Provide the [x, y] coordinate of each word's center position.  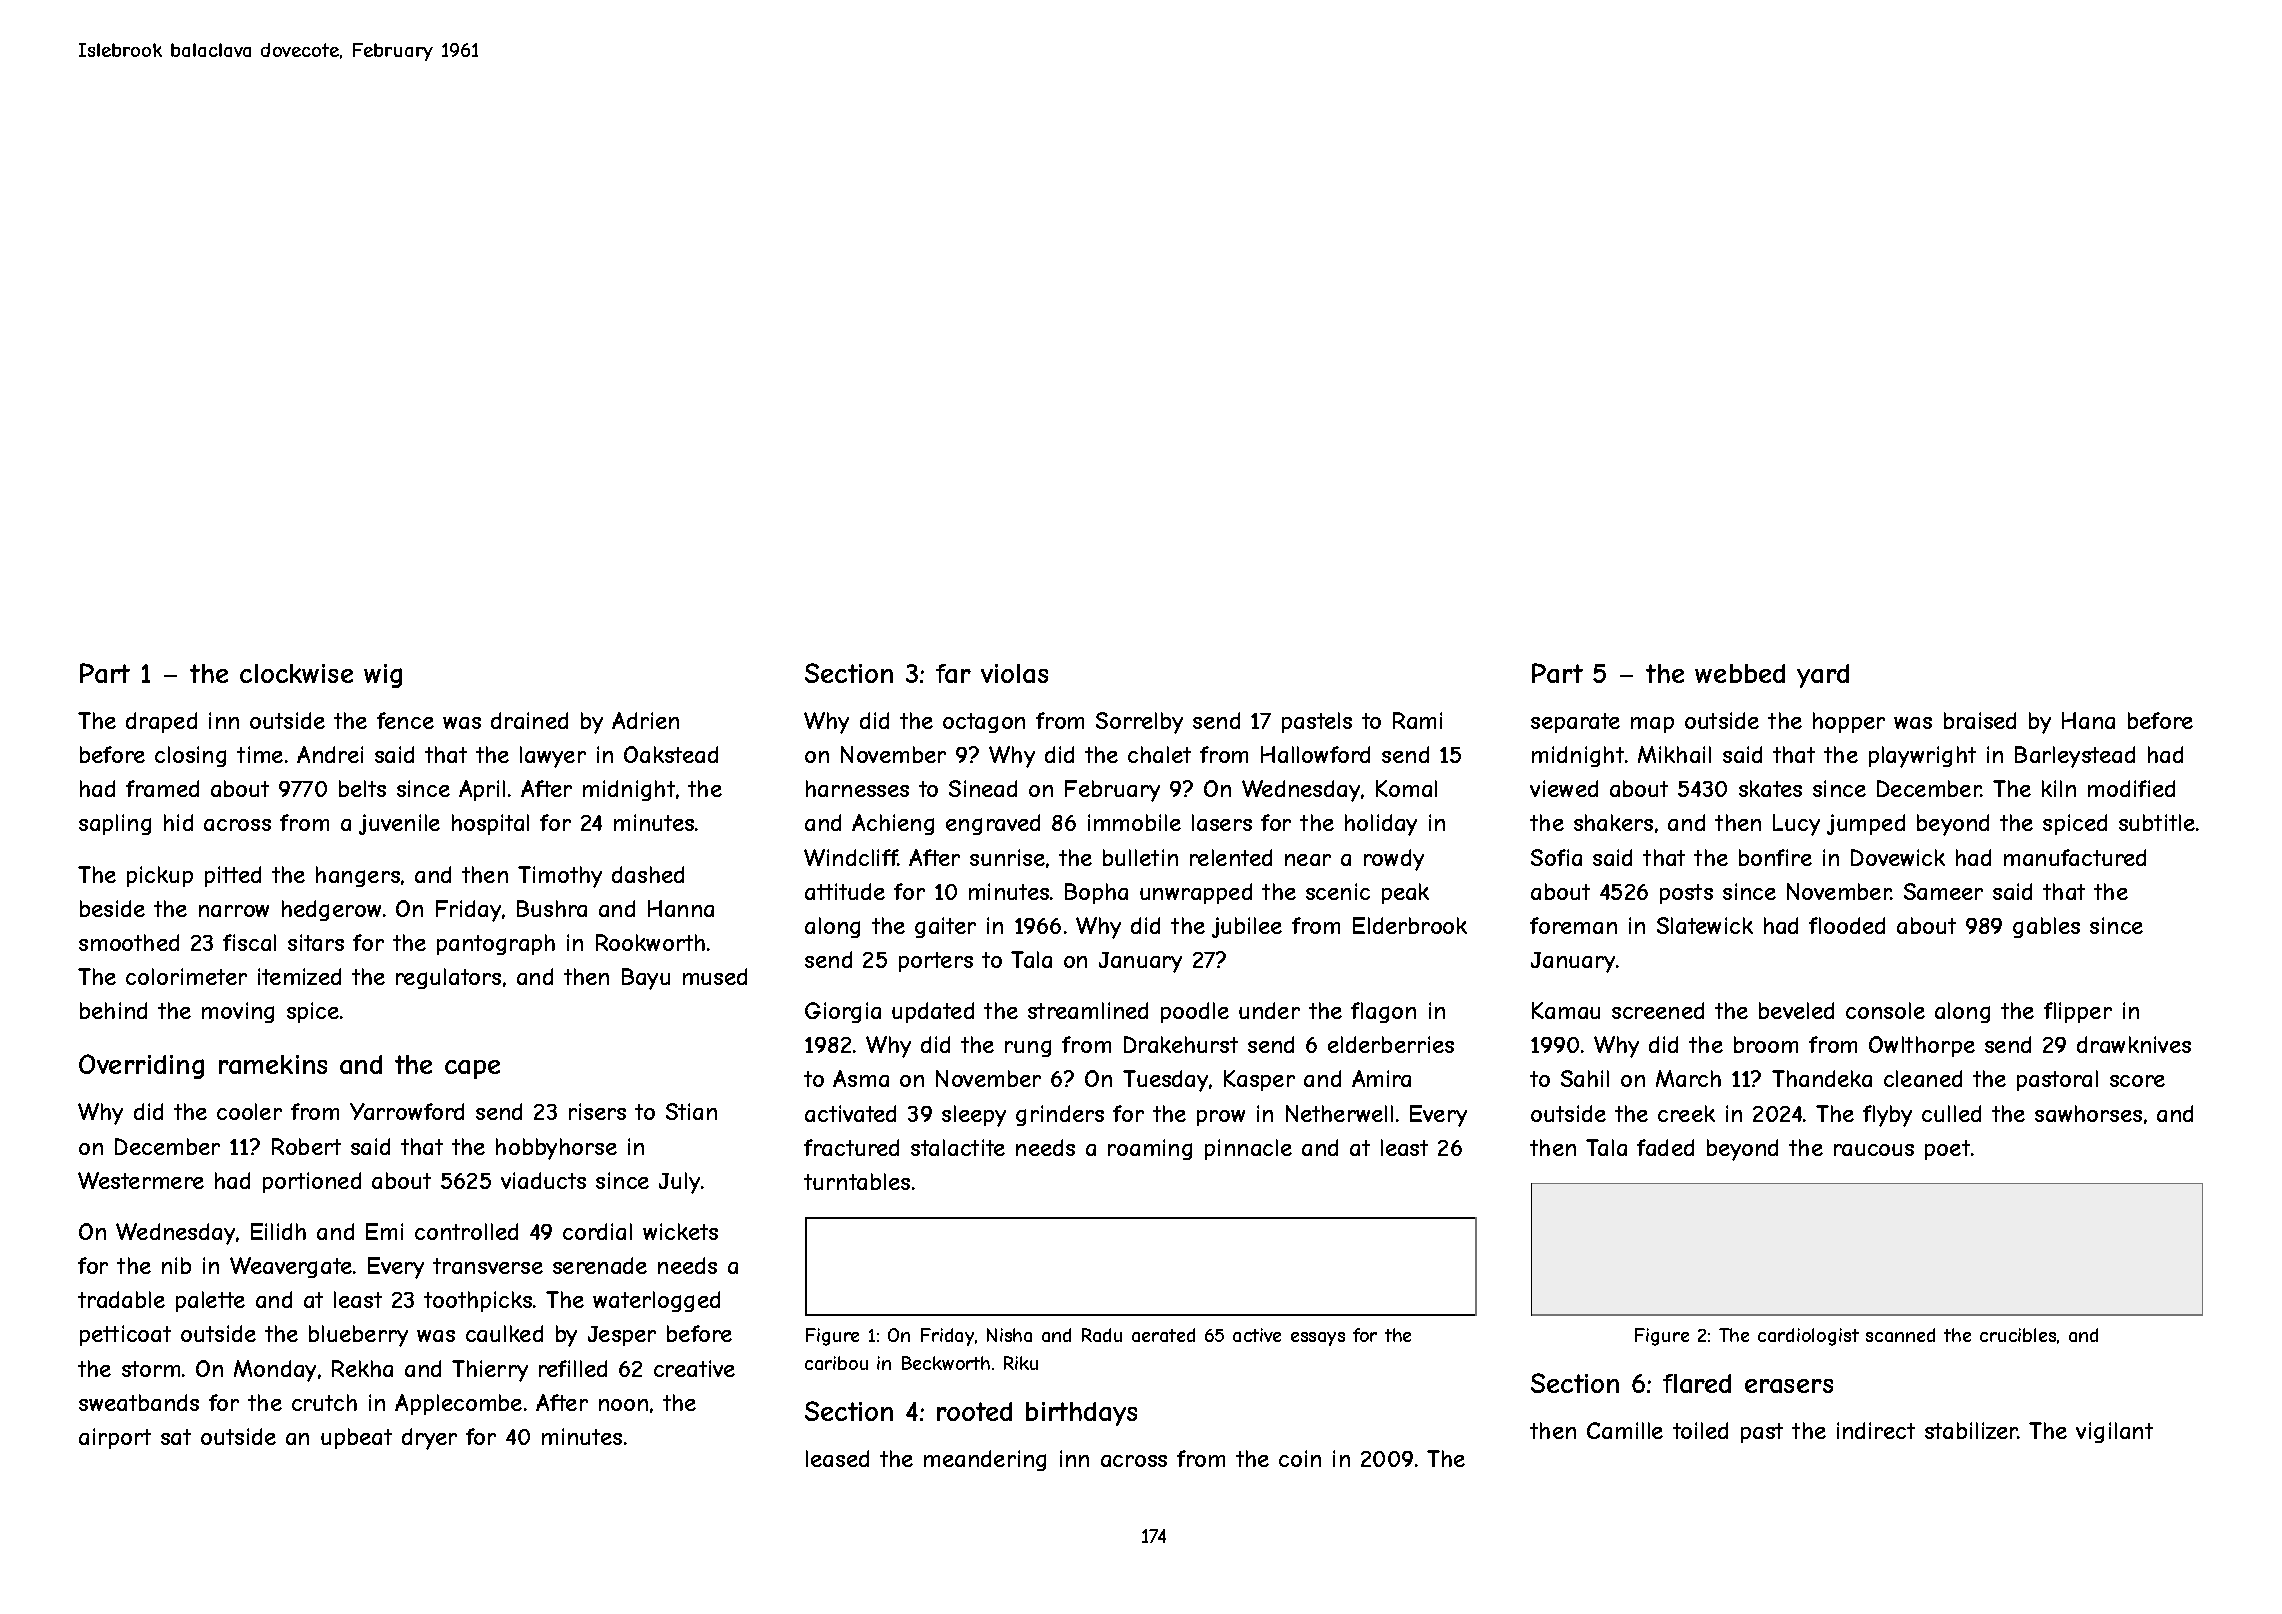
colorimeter [186, 976]
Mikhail [1674, 754]
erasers [1789, 1386]
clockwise [296, 673]
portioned [312, 1182]
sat [176, 1437]
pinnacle [1248, 1149]
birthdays [1081, 1414]
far [953, 673]
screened [1658, 1010]
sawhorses [2088, 1113]
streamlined [1088, 1010]
